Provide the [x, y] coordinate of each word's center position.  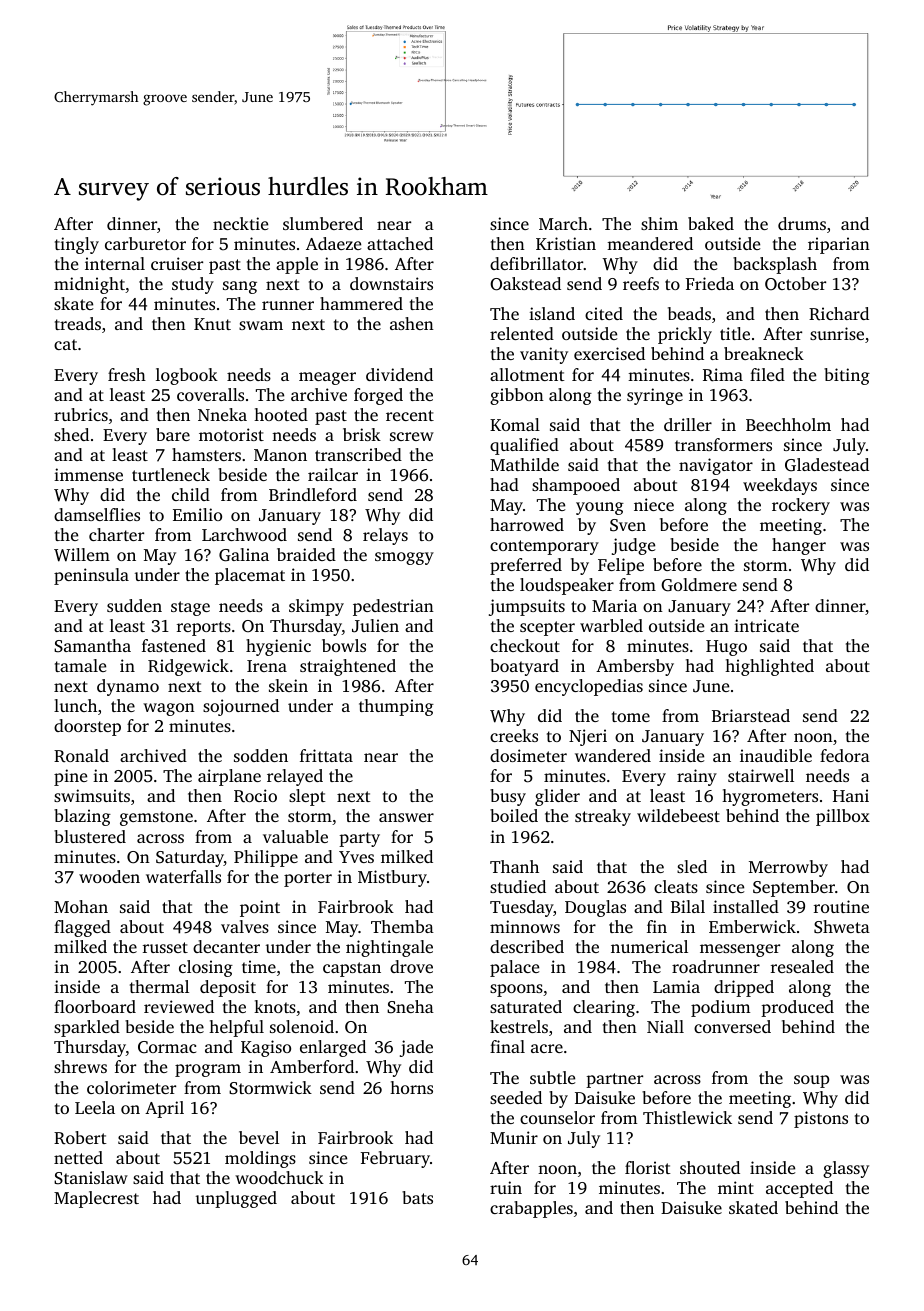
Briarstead [751, 715]
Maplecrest [96, 1199]
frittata [326, 755]
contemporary [544, 547]
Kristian [566, 243]
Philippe [266, 858]
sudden [134, 605]
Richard [839, 314]
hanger [799, 546]
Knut [212, 324]
